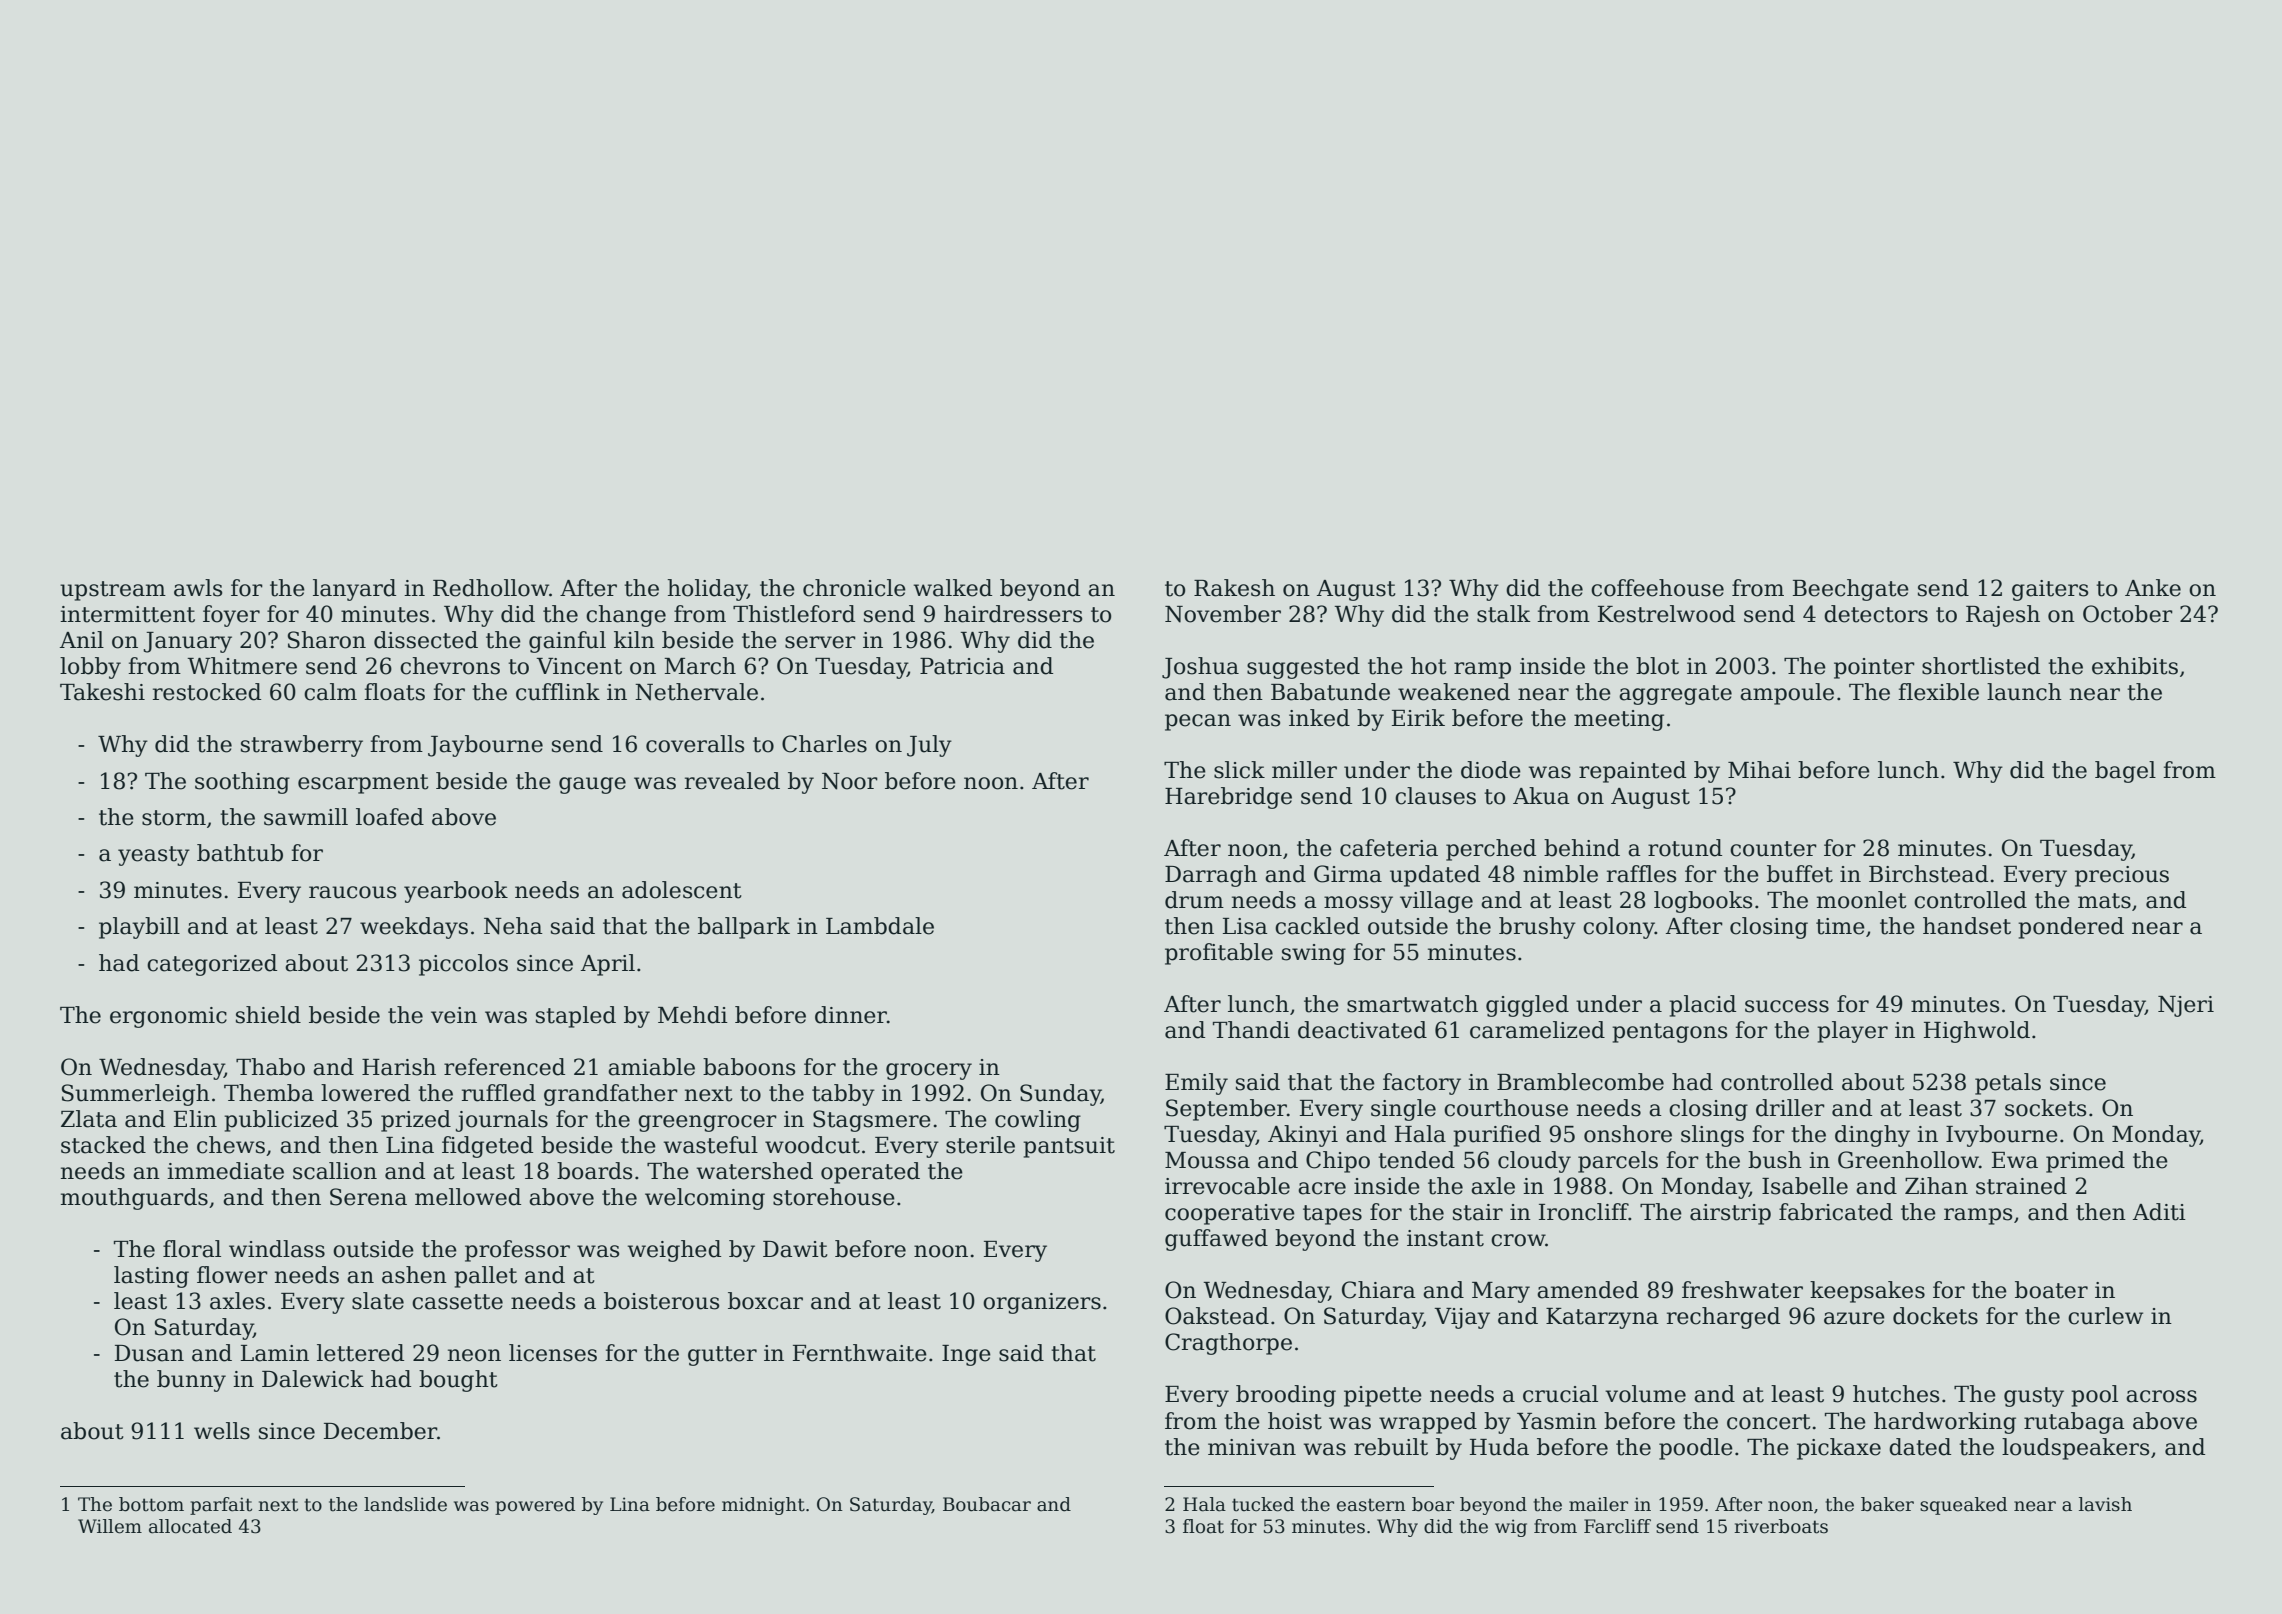 The image size is (2282, 1614). Describe the element at coordinates (1619, 720) in the screenshot. I see `meeting` at that location.
